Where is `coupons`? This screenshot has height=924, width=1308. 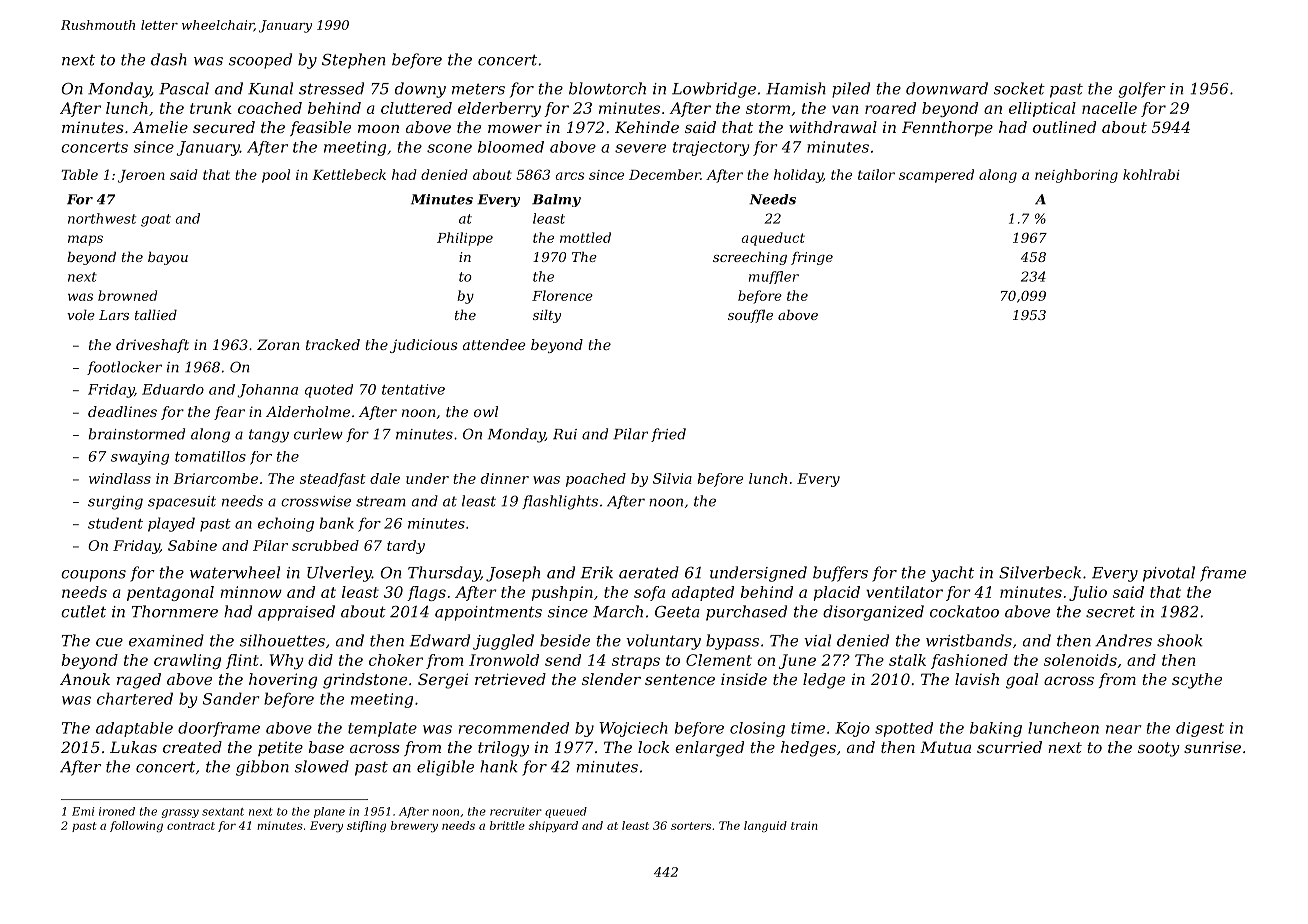
coupons is located at coordinates (93, 576).
